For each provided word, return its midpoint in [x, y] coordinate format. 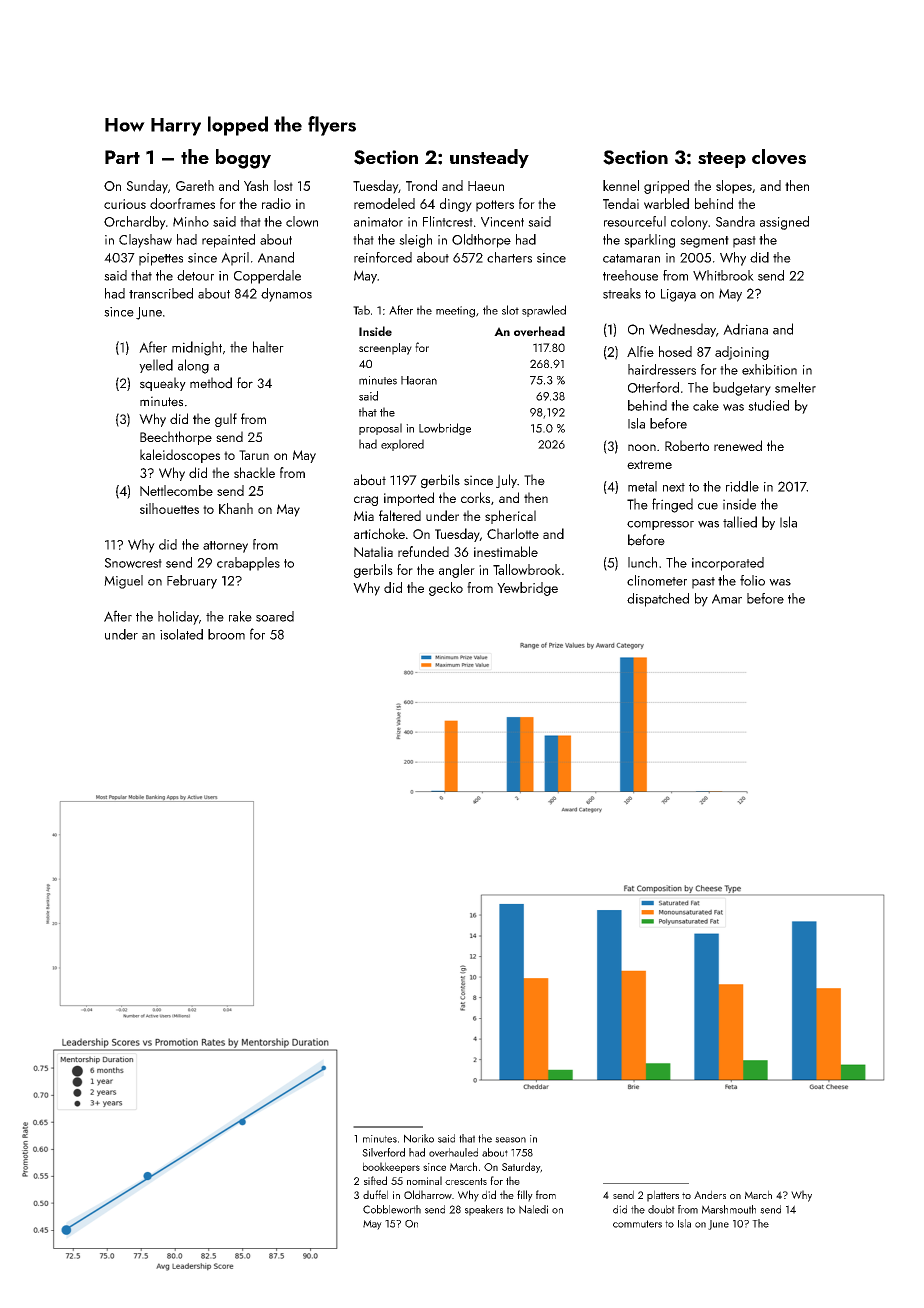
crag [366, 501]
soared [275, 616]
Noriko [419, 1138]
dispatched [658, 600]
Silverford [383, 1152]
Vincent [502, 222]
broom [226, 634]
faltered [400, 515]
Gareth [195, 185]
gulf [226, 420]
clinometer [657, 580]
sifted [375, 1180]
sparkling [649, 241]
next [674, 487]
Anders [710, 1194]
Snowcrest [133, 563]
